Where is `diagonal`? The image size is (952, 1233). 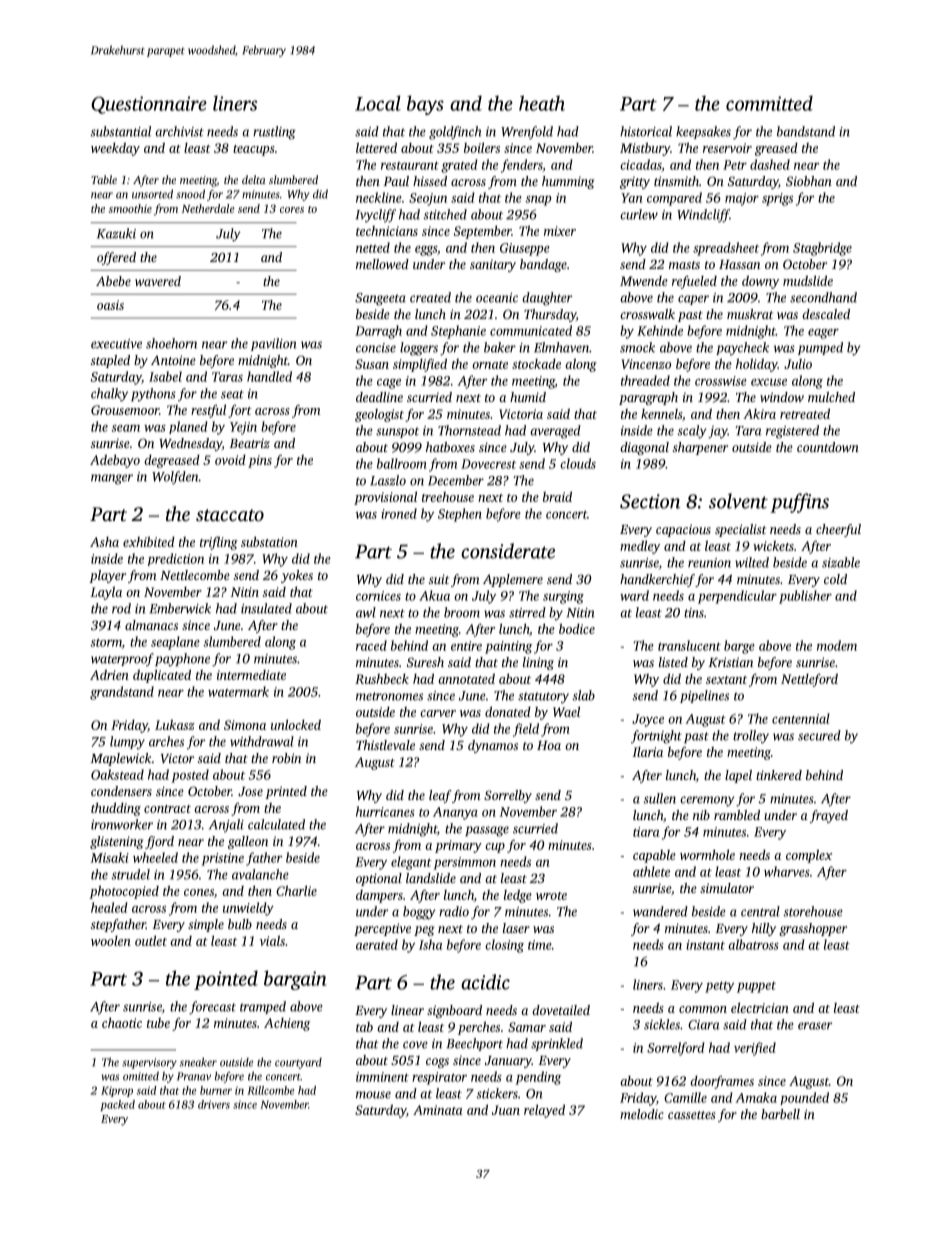
diagonal is located at coordinates (644, 448).
